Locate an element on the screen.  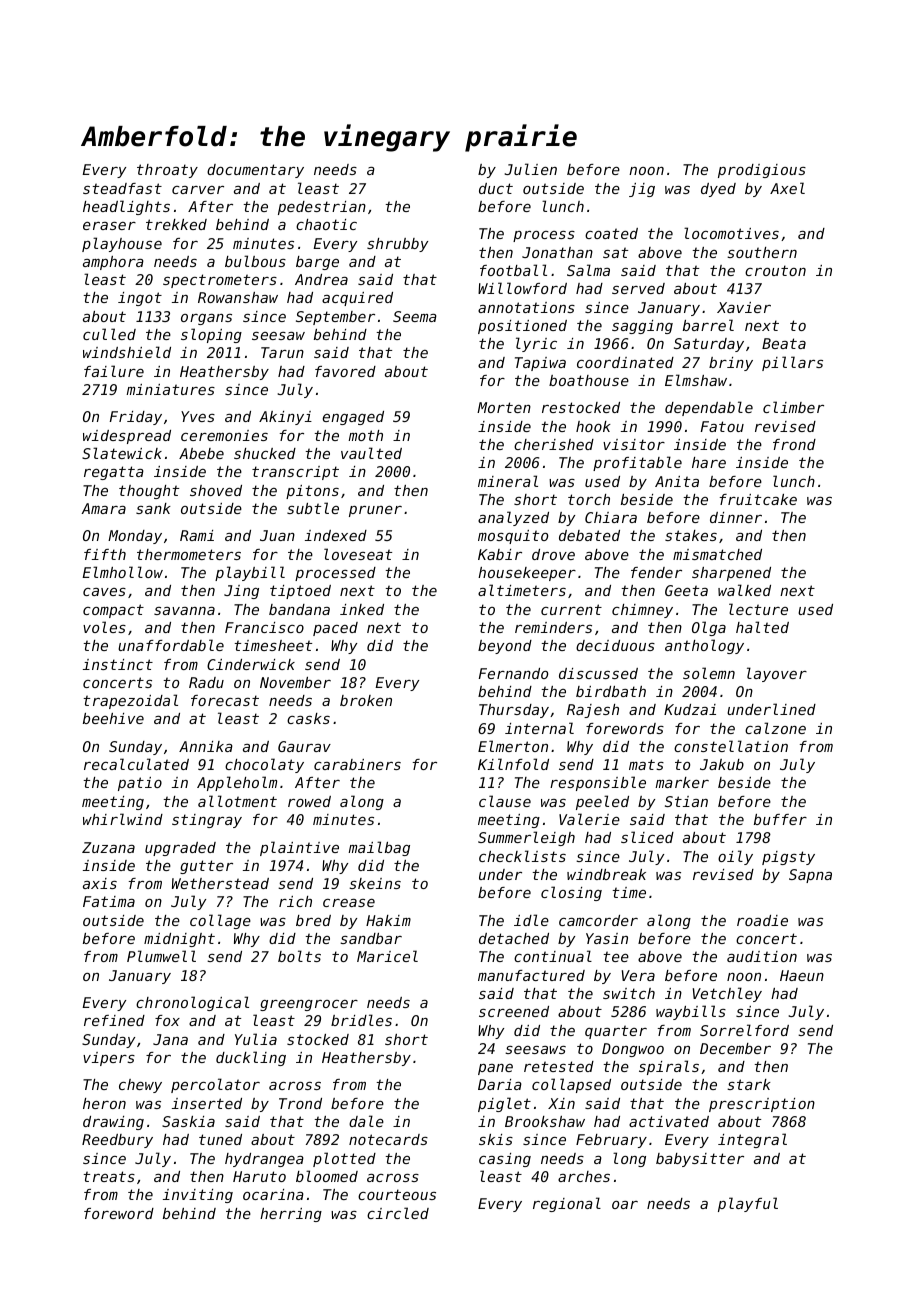
Saskia is located at coordinates (188, 1121).
